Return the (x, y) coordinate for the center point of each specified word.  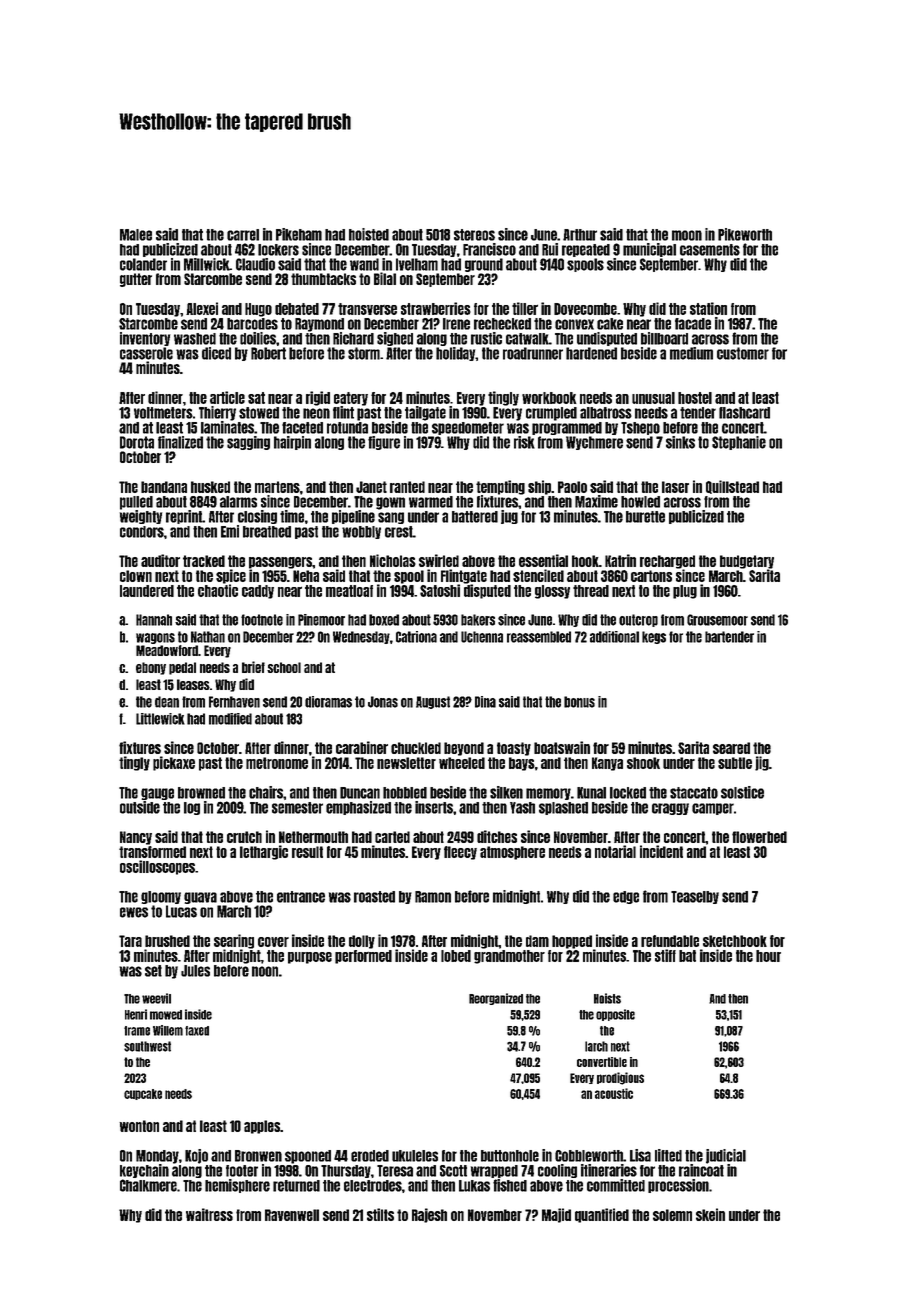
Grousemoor (717, 620)
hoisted (369, 234)
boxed (384, 620)
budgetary (747, 562)
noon (265, 971)
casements (710, 250)
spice (231, 576)
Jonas (383, 702)
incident (661, 851)
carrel (243, 235)
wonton (139, 1126)
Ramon (433, 897)
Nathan (208, 637)
